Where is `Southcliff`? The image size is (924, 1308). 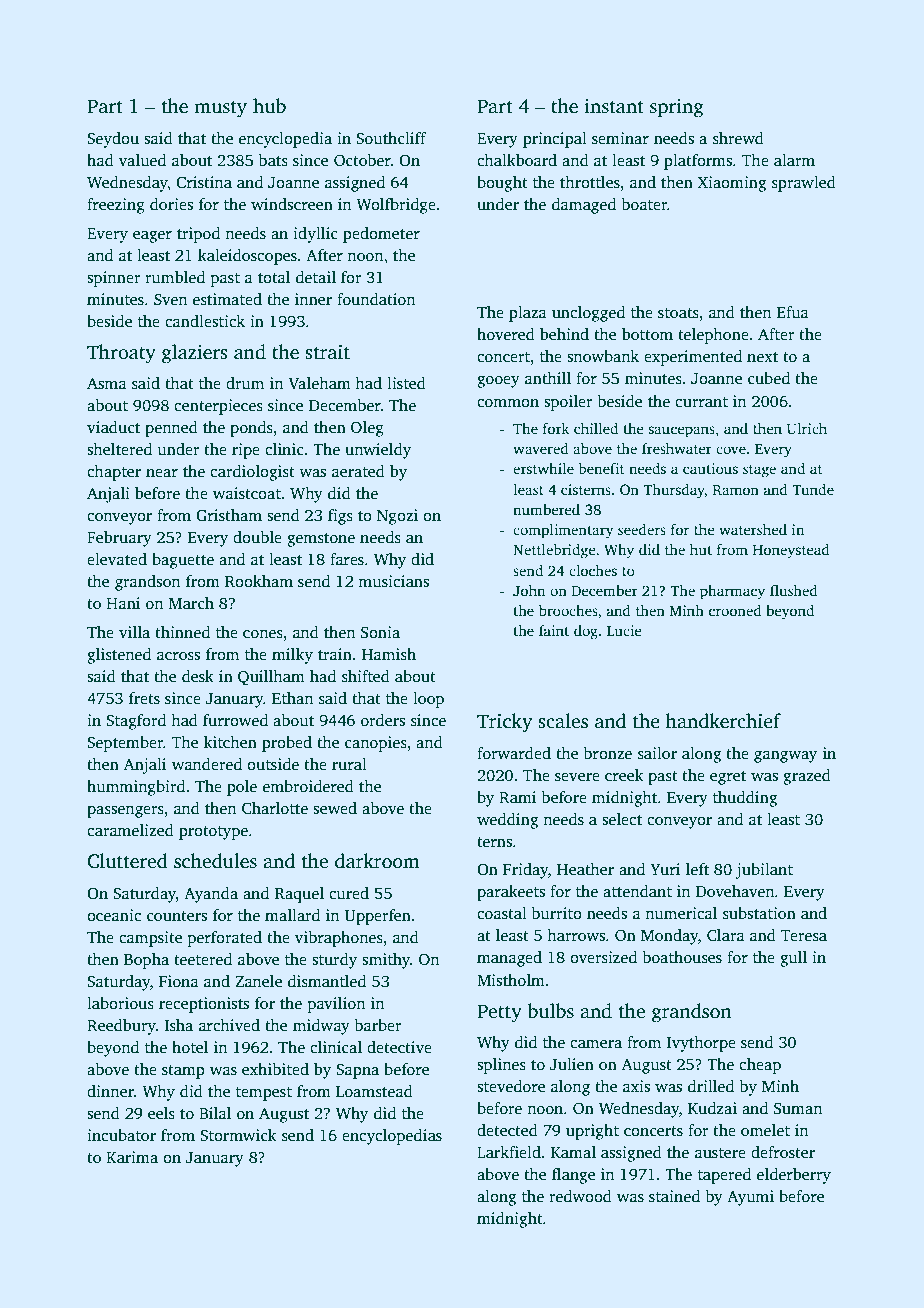
Southcliff is located at coordinates (391, 138).
